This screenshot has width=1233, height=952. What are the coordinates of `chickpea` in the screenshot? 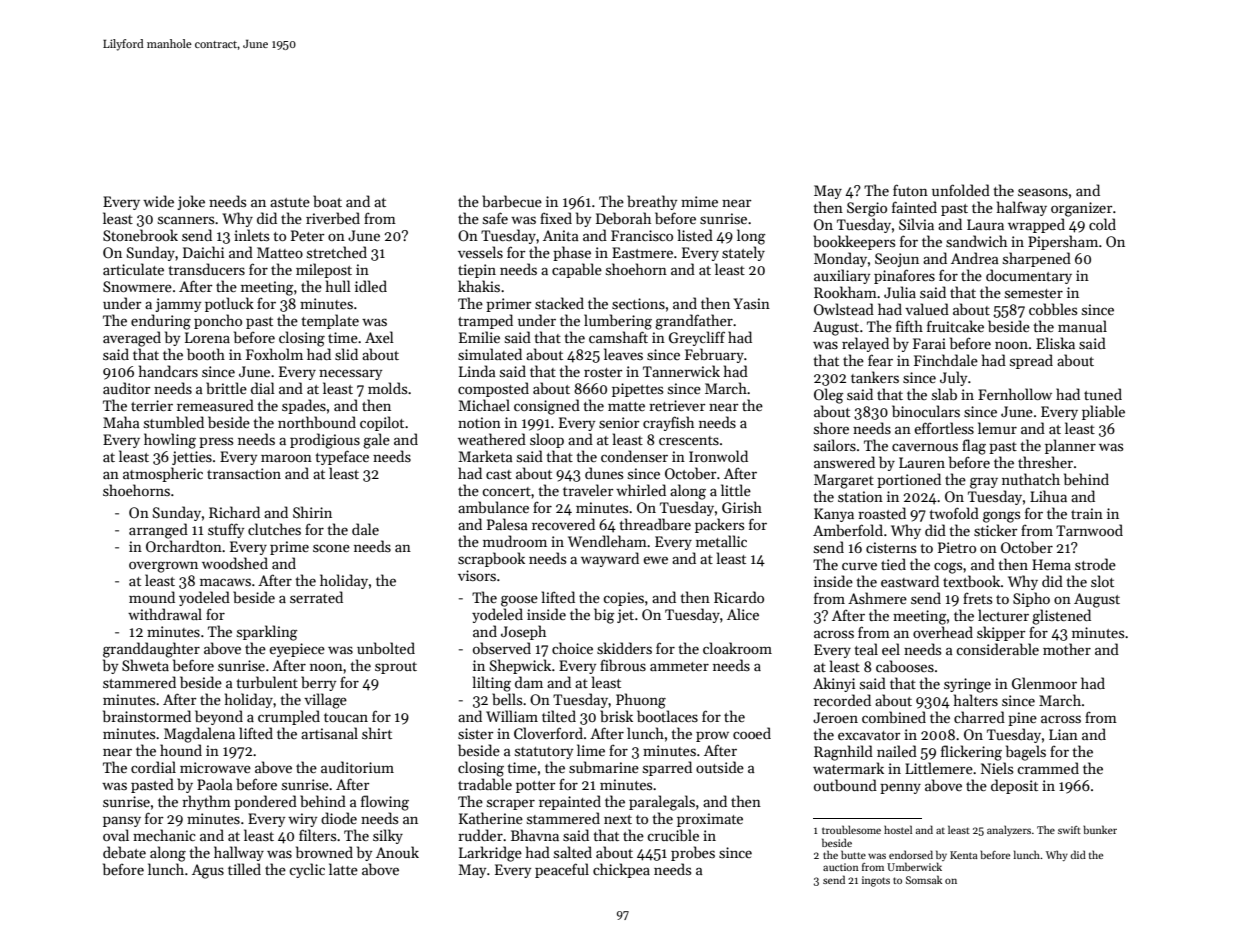 It's located at (621, 870).
